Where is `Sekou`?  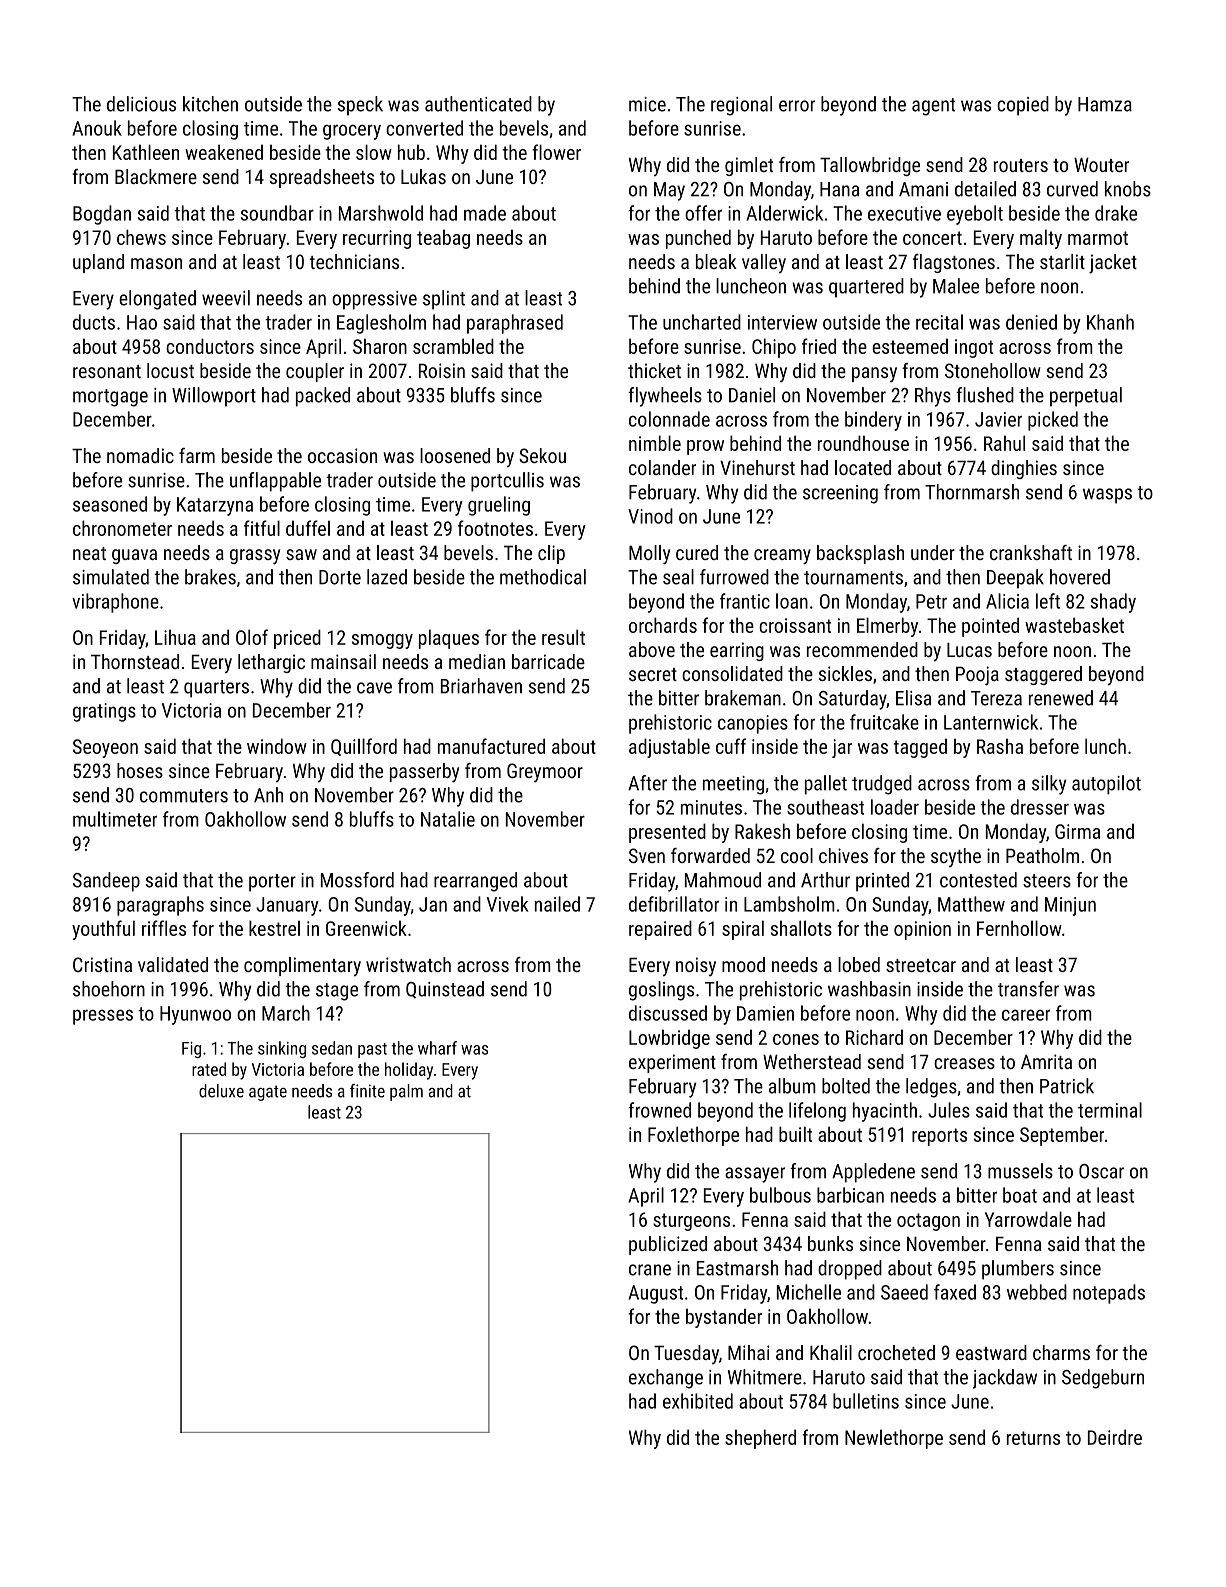 Sekou is located at coordinates (542, 455).
